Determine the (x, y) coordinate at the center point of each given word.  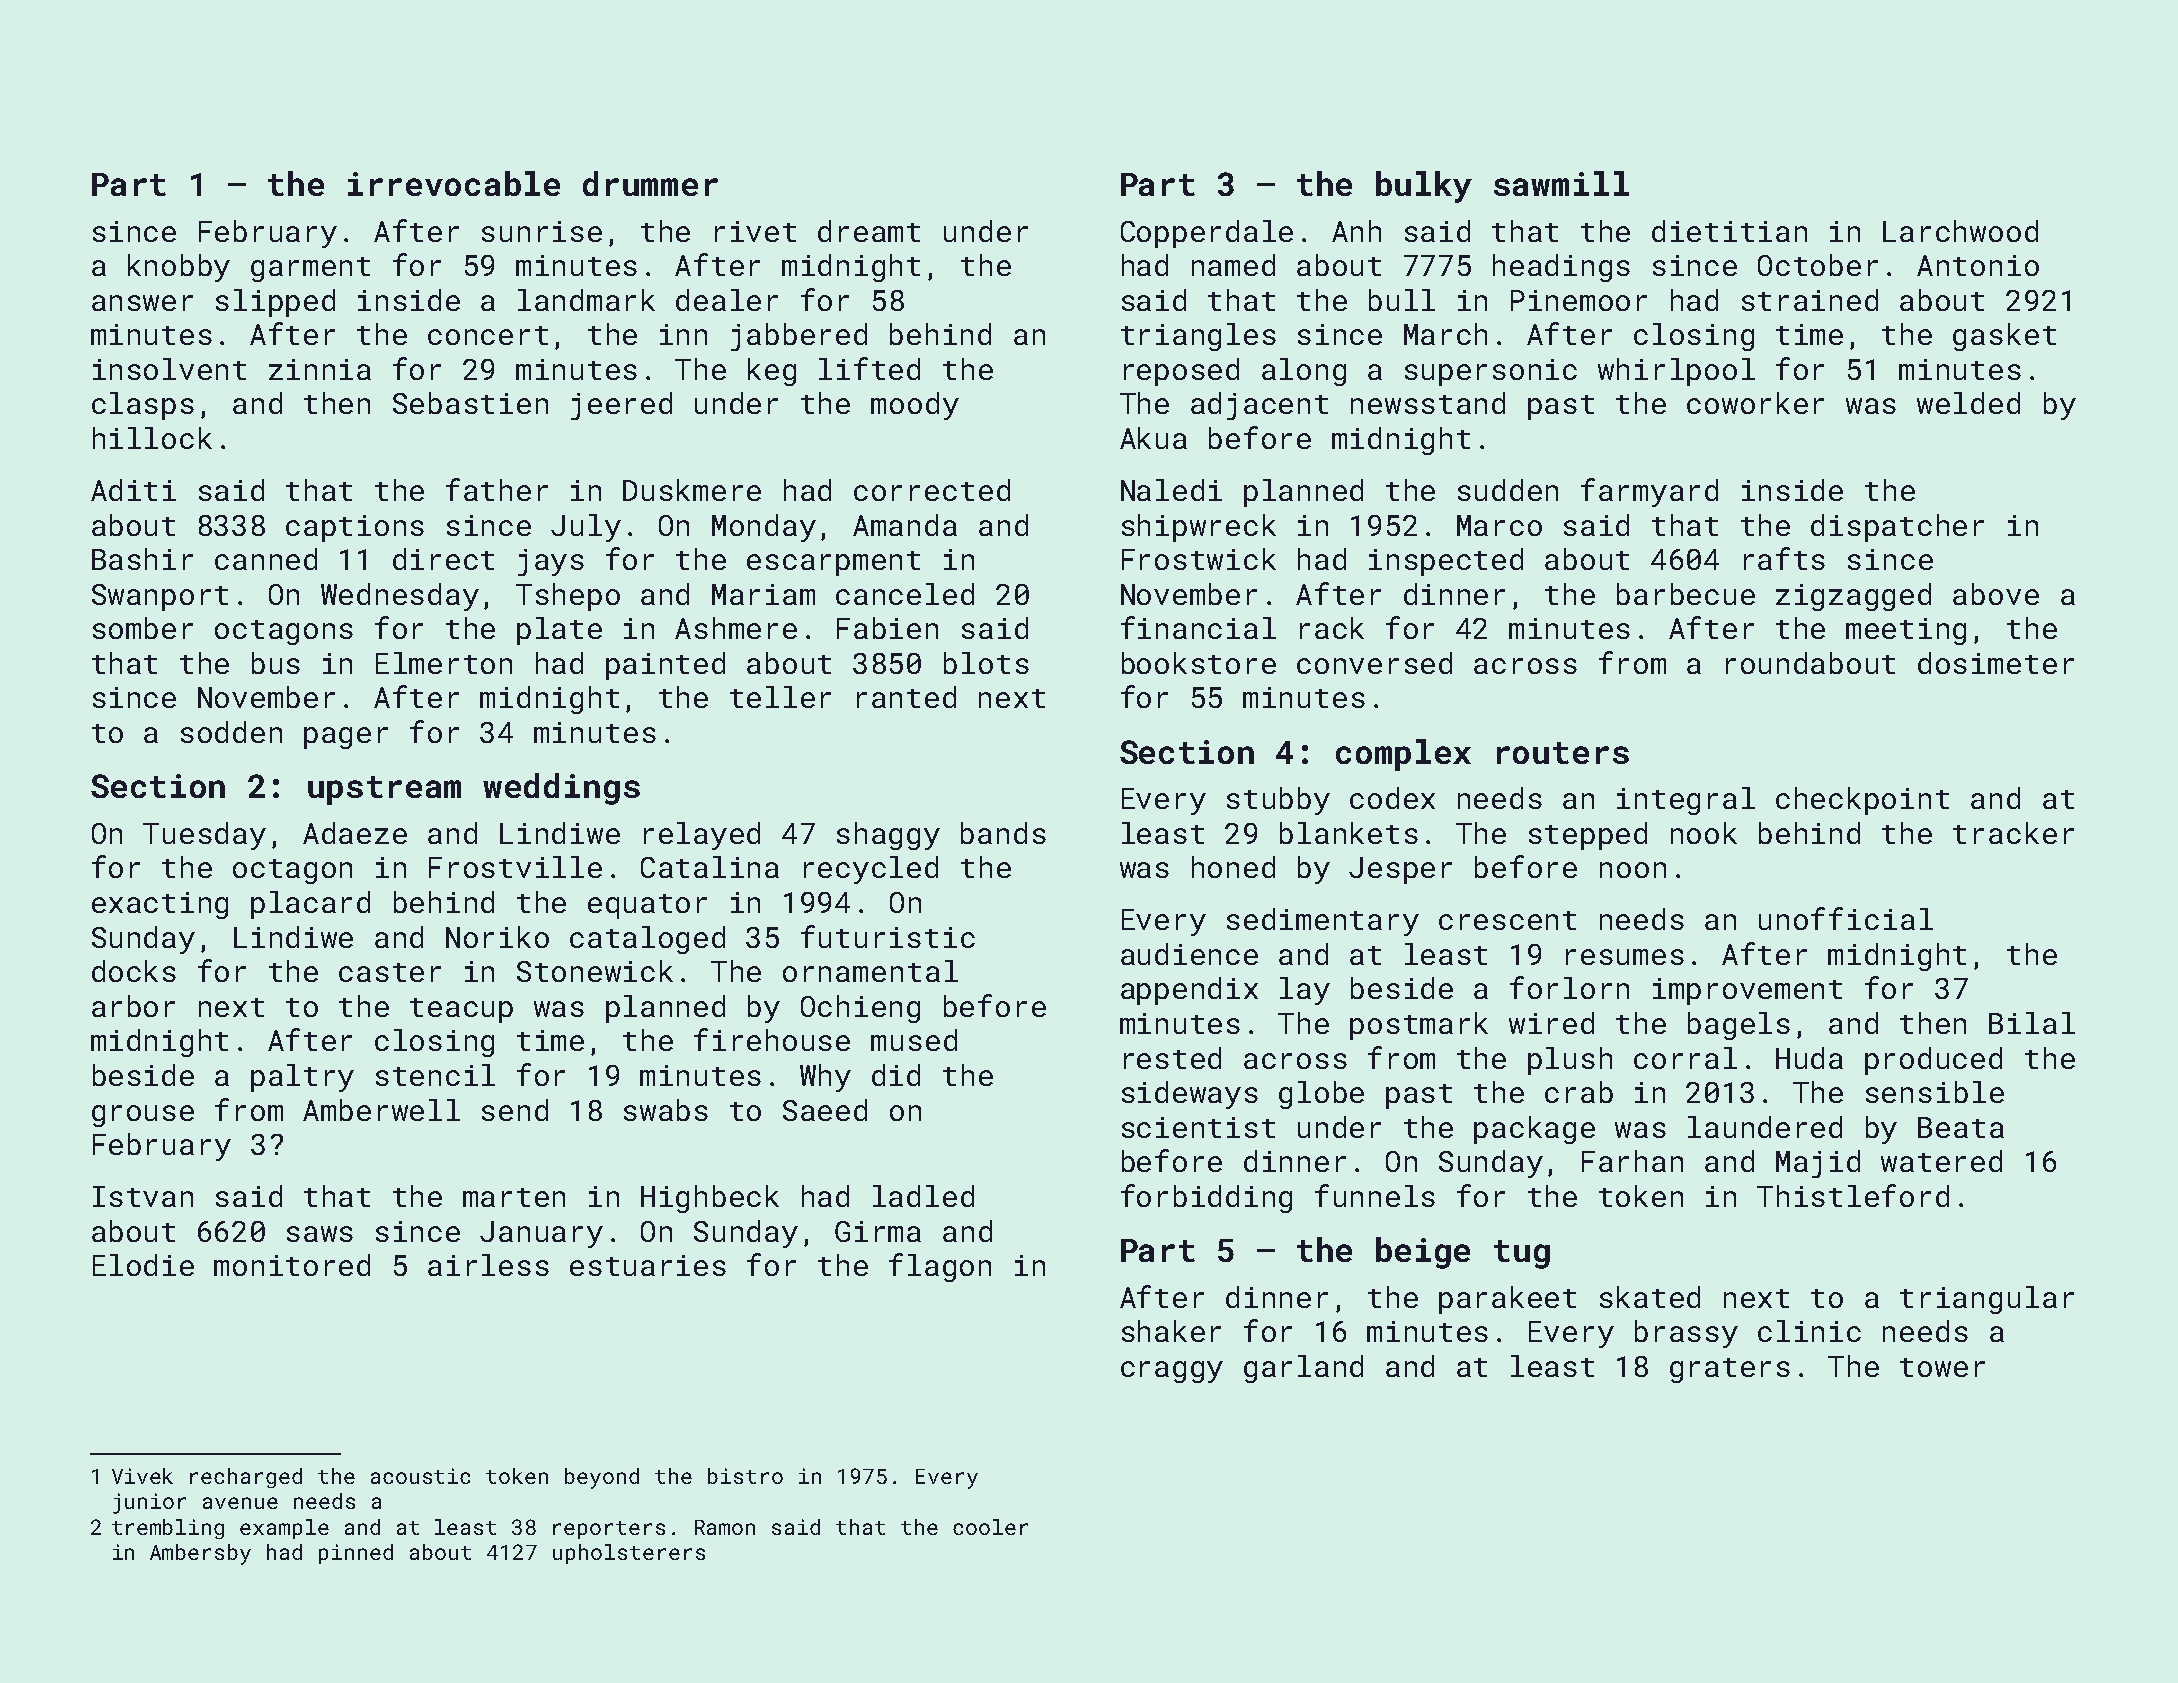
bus (276, 663)
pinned (356, 1554)
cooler (990, 1527)
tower (1942, 1367)
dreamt (869, 231)
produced (1933, 1061)
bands (1003, 833)
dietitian (1729, 231)
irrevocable (454, 183)
